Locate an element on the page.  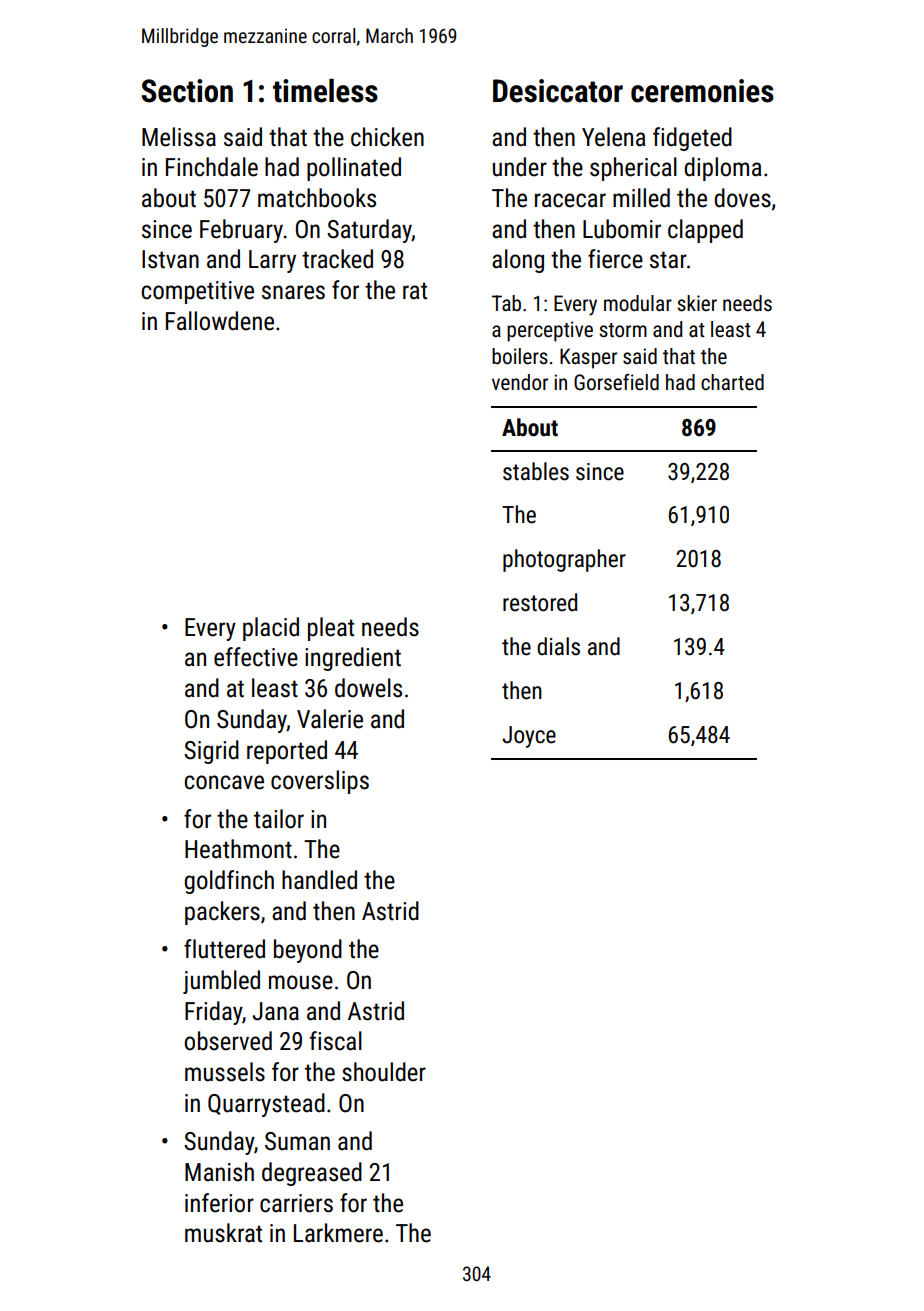
Finchdale is located at coordinates (212, 167).
